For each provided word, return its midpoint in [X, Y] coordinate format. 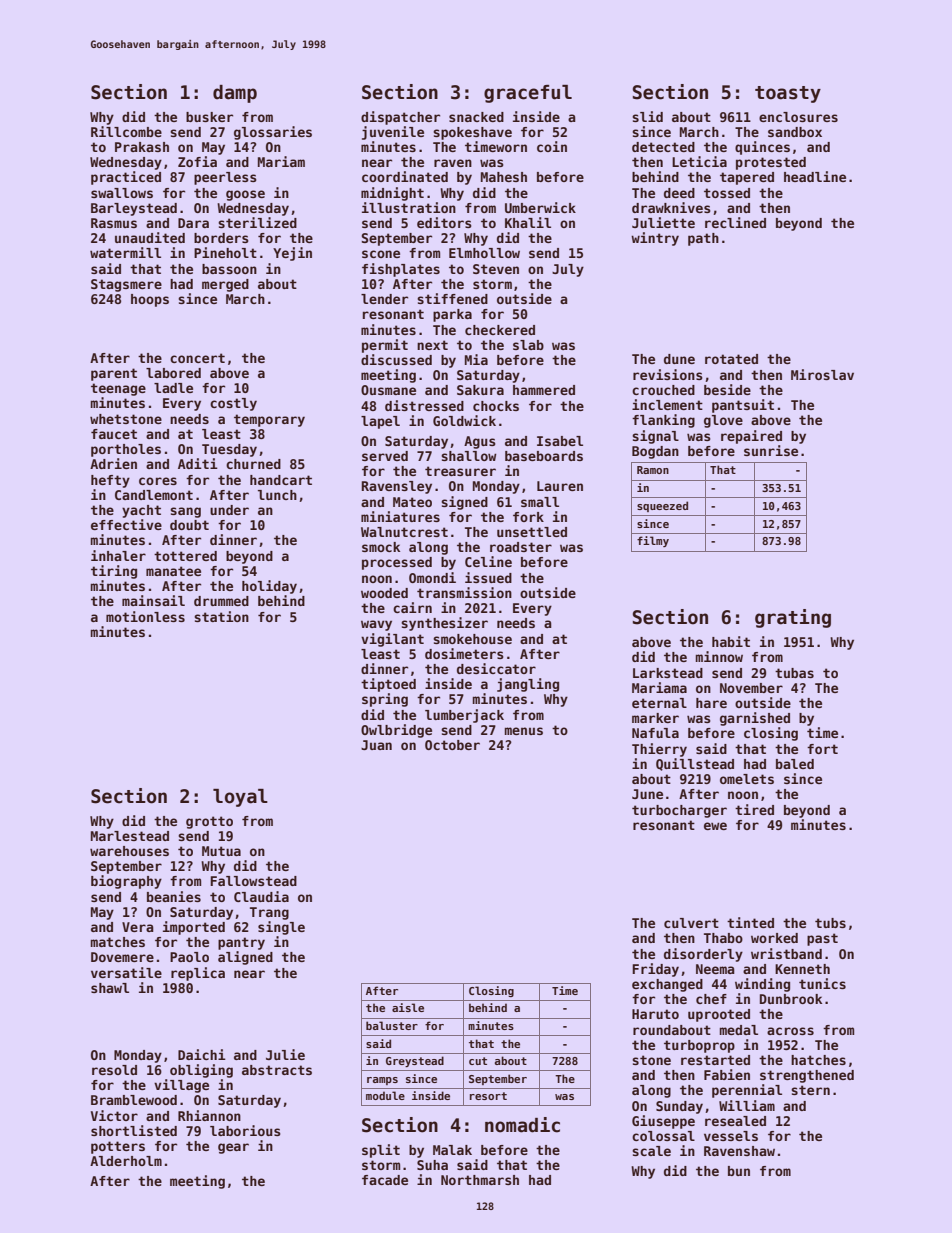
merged [225, 285]
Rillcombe [126, 131]
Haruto [655, 1014]
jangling [528, 685]
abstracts [277, 1070]
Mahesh [504, 177]
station [221, 616]
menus [524, 731]
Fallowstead [253, 881]
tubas [794, 673]
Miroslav [822, 374]
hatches [818, 1060]
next [432, 345]
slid [647, 116]
